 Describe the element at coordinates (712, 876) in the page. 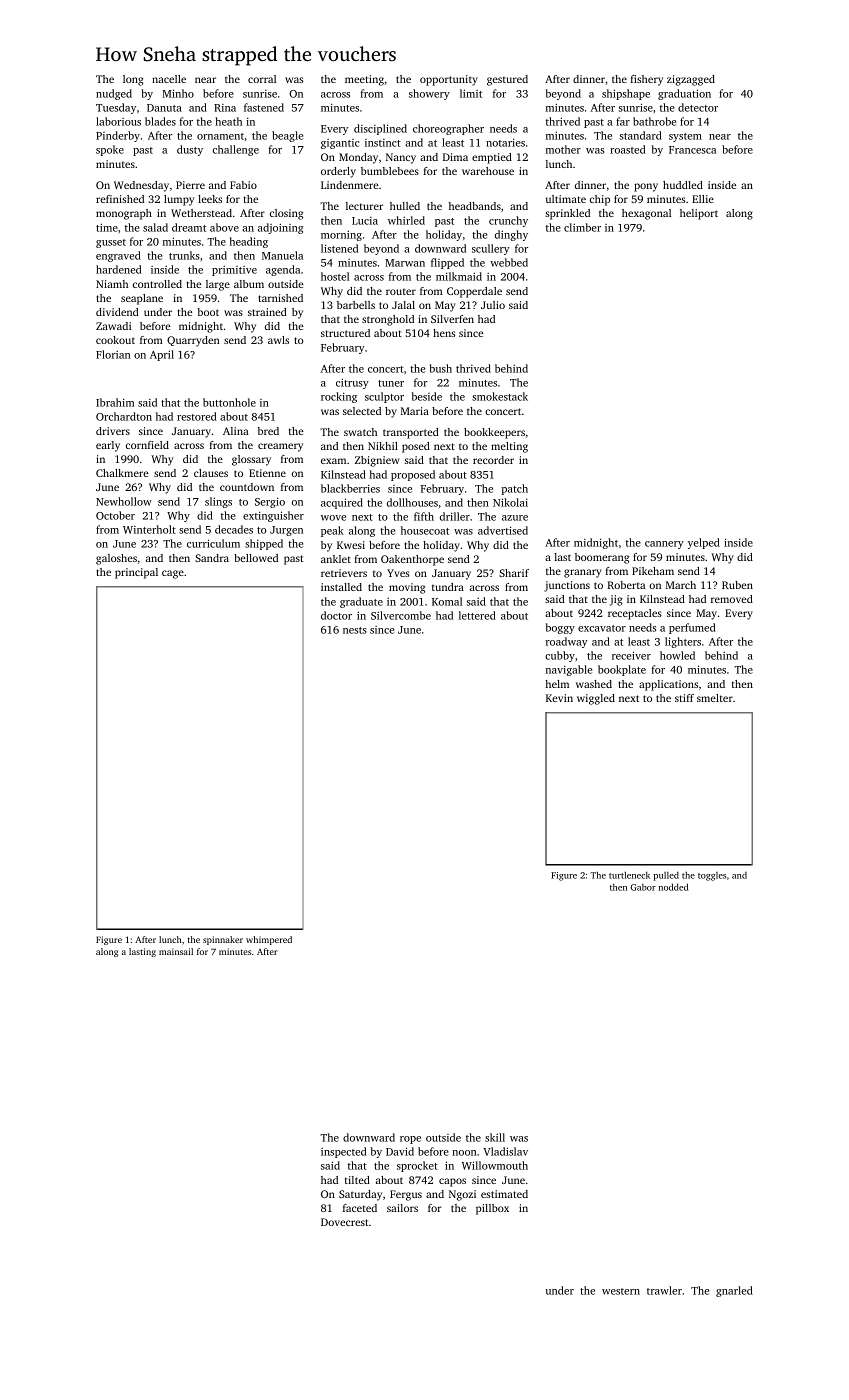

I see `toggles` at that location.
